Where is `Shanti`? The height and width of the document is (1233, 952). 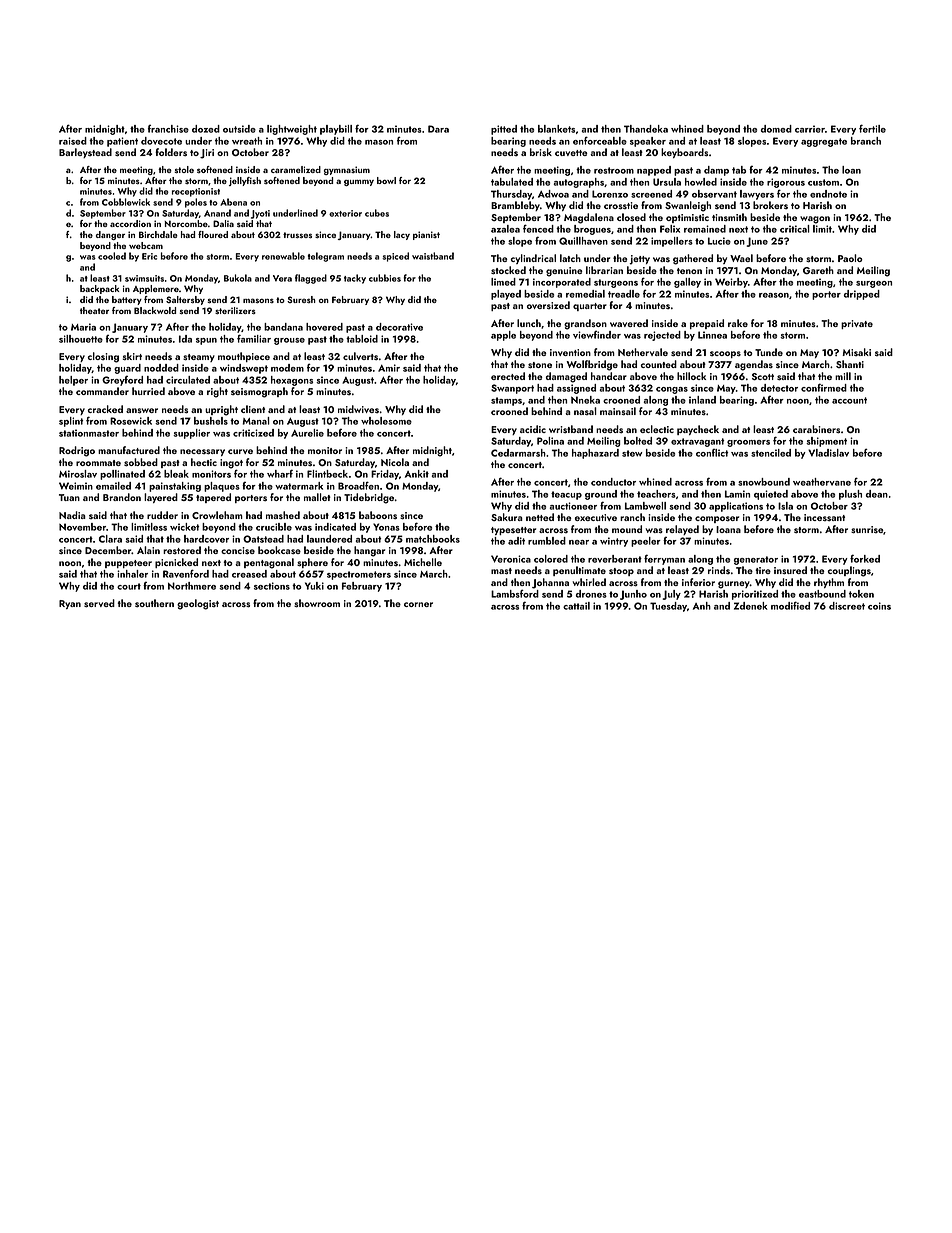 Shanti is located at coordinates (850, 364).
